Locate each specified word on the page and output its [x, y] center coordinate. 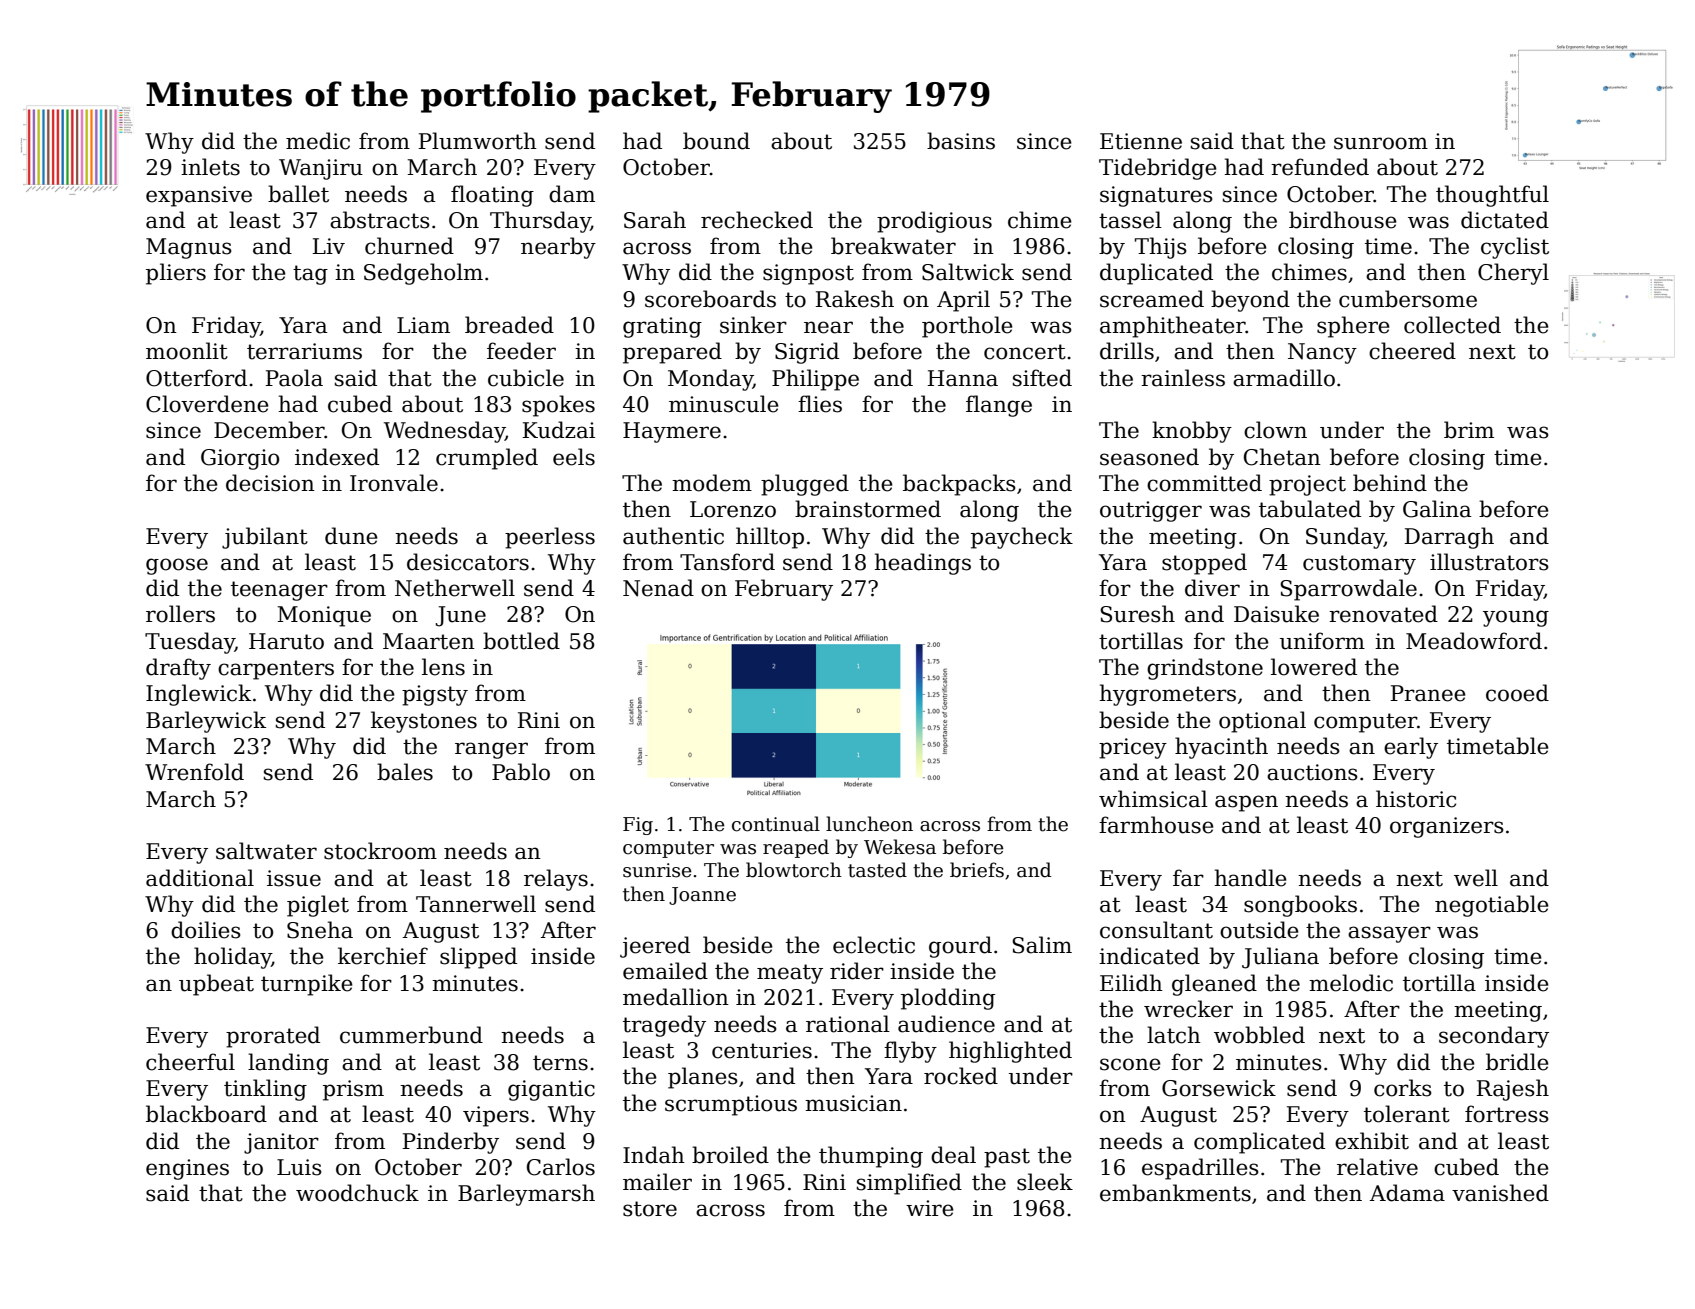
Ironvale [394, 483]
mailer [657, 1182]
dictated [1505, 220]
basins [961, 141]
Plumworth [478, 141]
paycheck [1022, 538]
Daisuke [1276, 614]
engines [187, 1169]
